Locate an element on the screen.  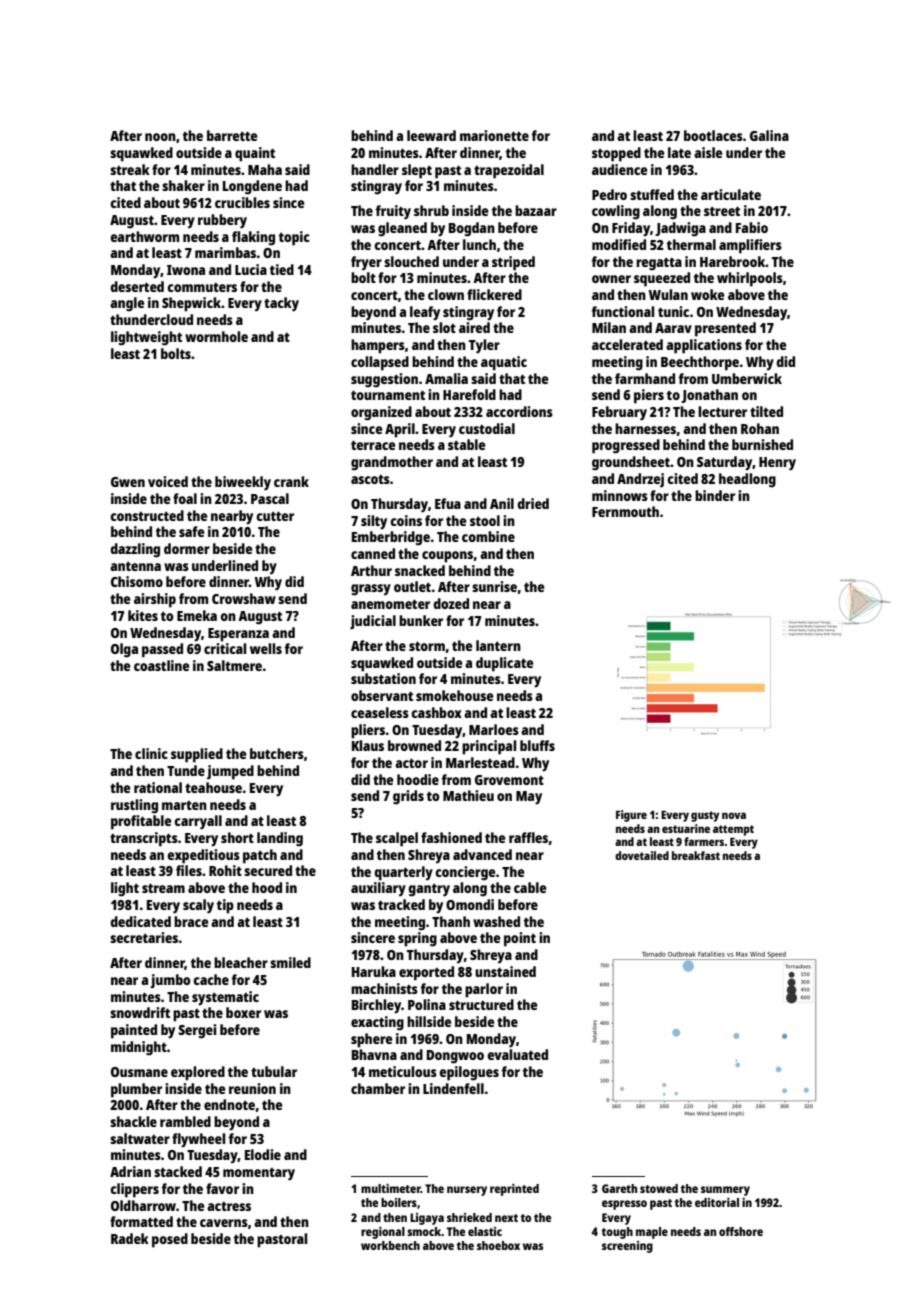
bluffs is located at coordinates (537, 745).
